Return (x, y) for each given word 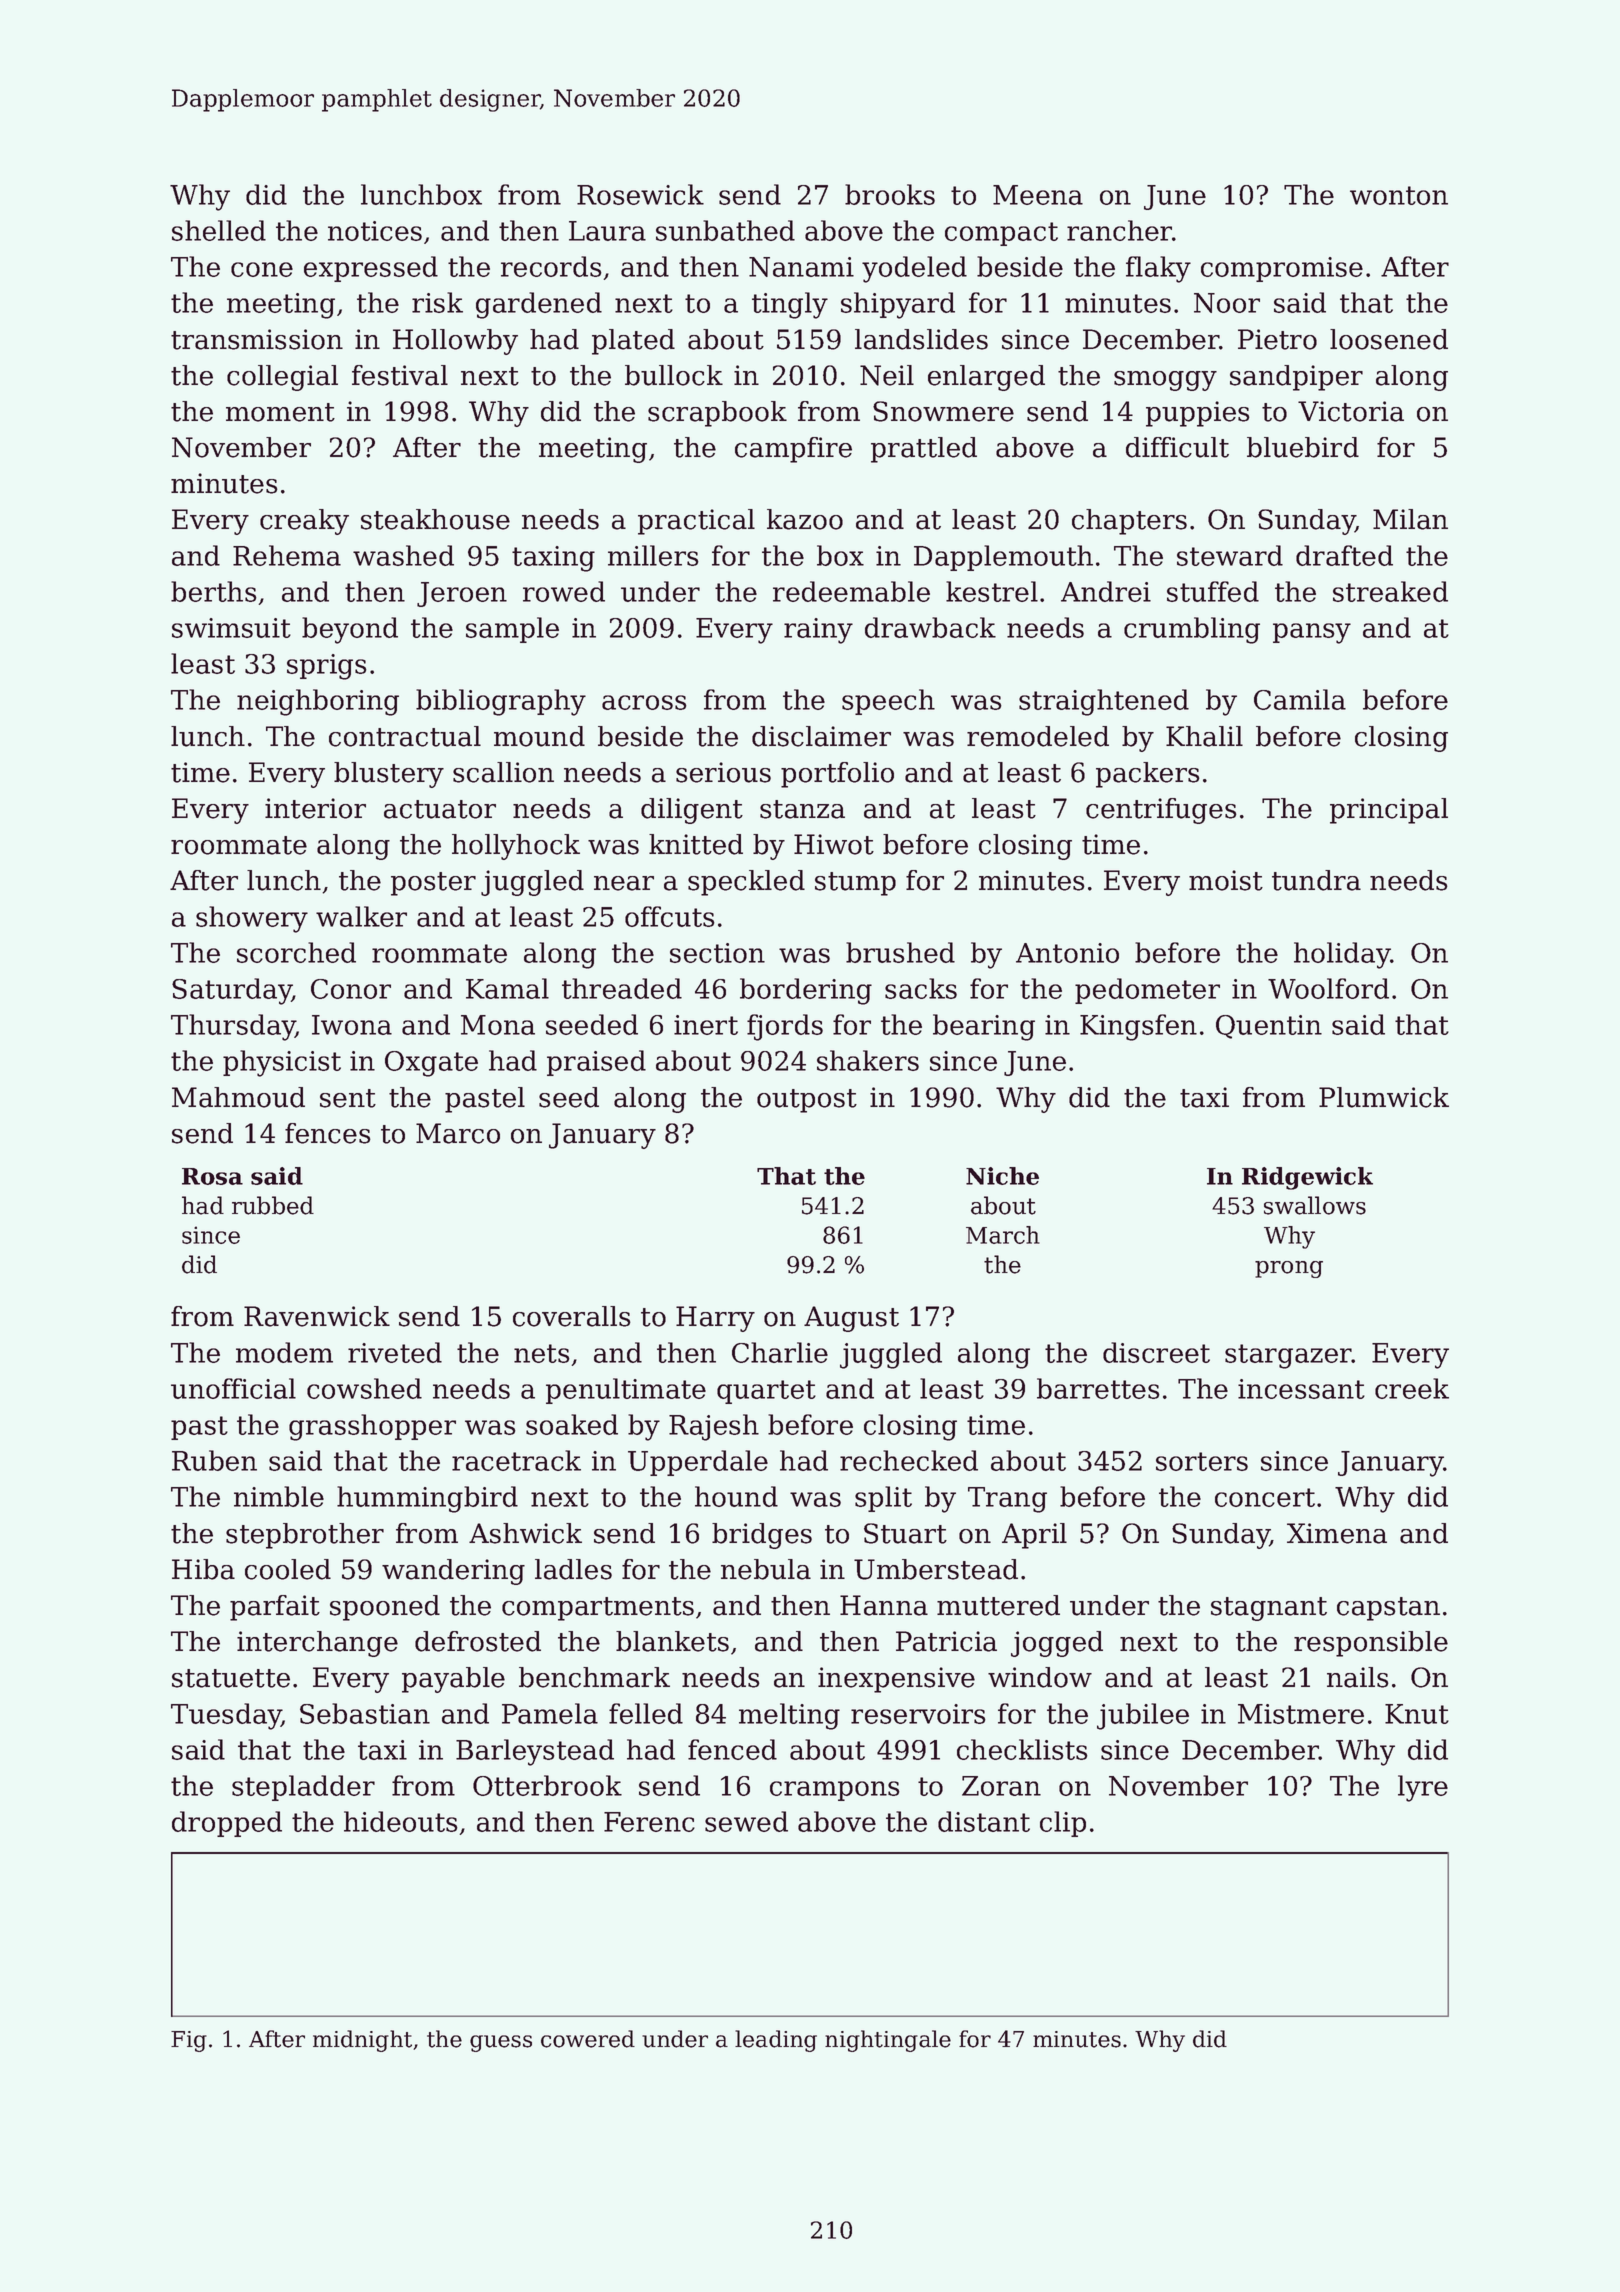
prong (1289, 1269)
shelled (219, 230)
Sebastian (365, 1713)
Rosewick (640, 194)
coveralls (572, 1316)
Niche (1002, 1176)
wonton (1399, 195)
